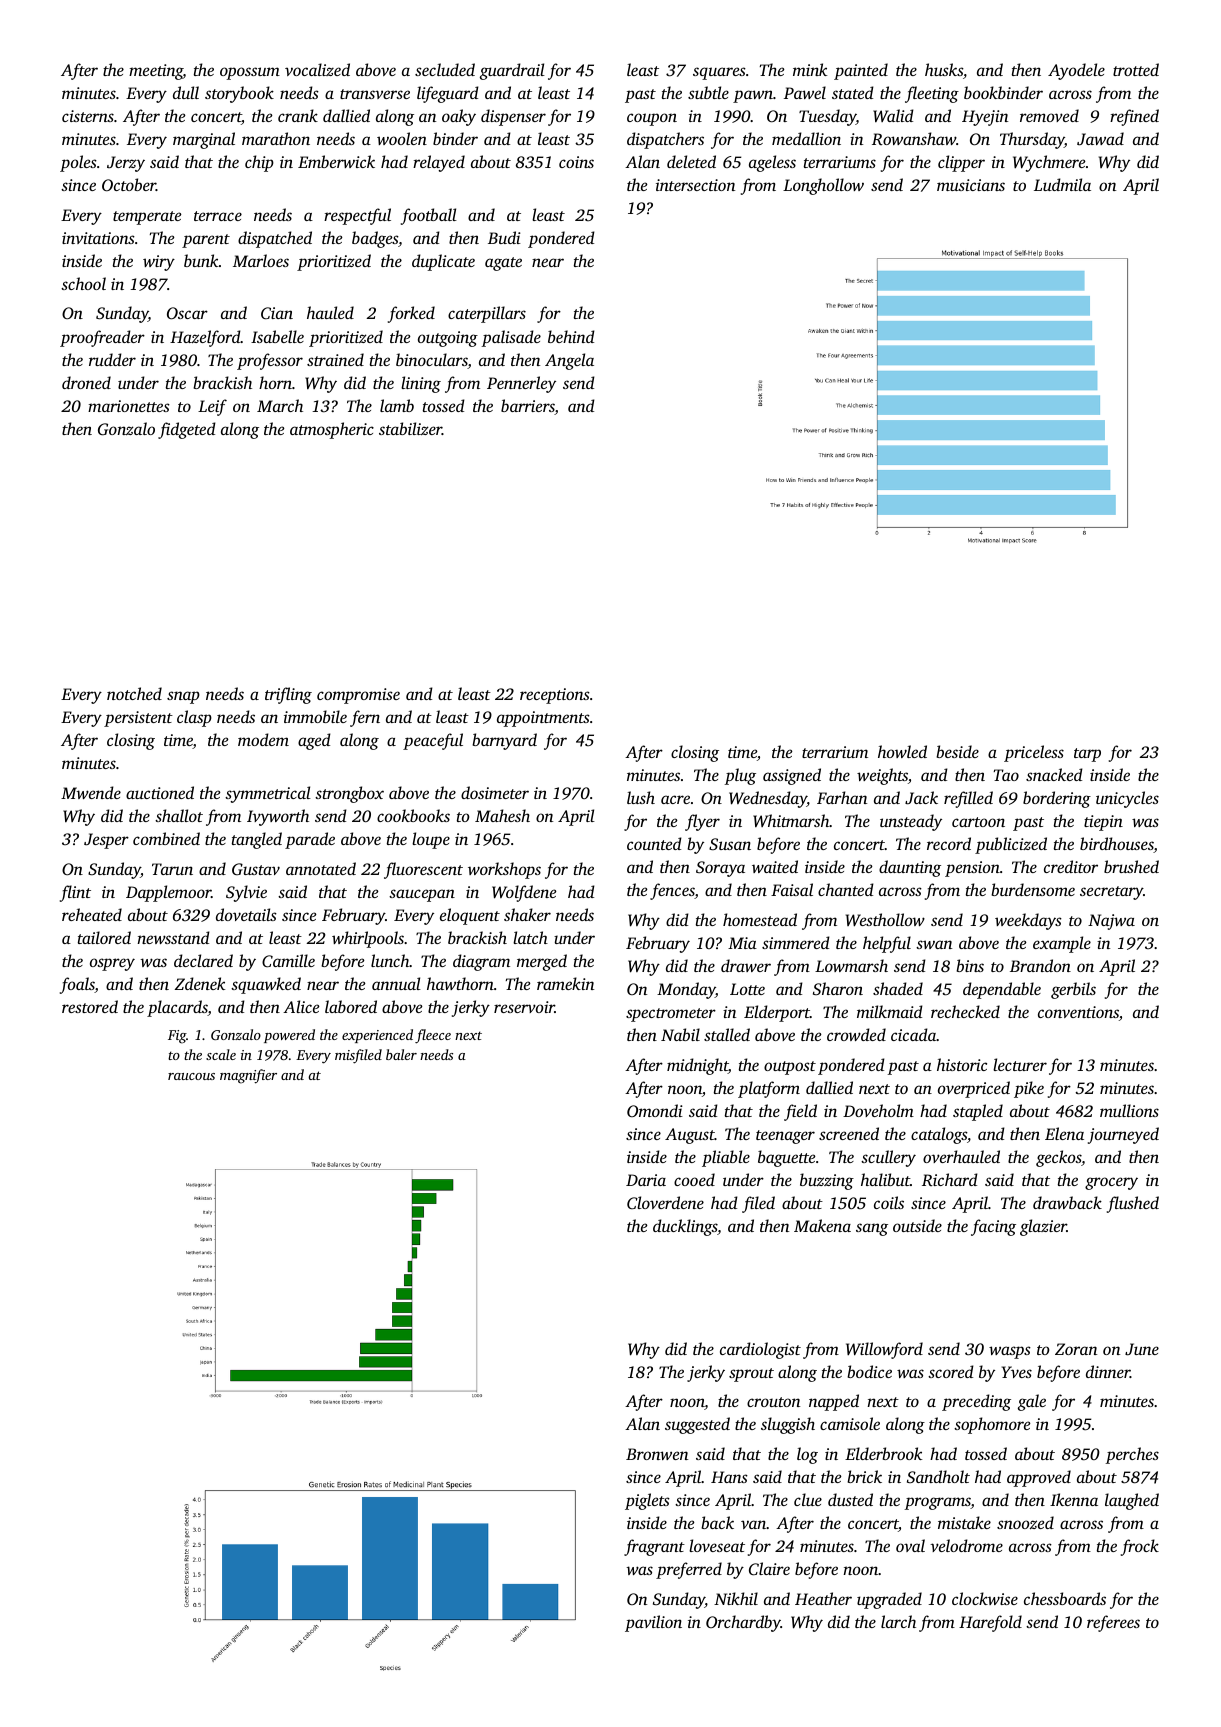 The image size is (1221, 1727). What do you see at coordinates (653, 1623) in the document?
I see `pavilion` at bounding box center [653, 1623].
